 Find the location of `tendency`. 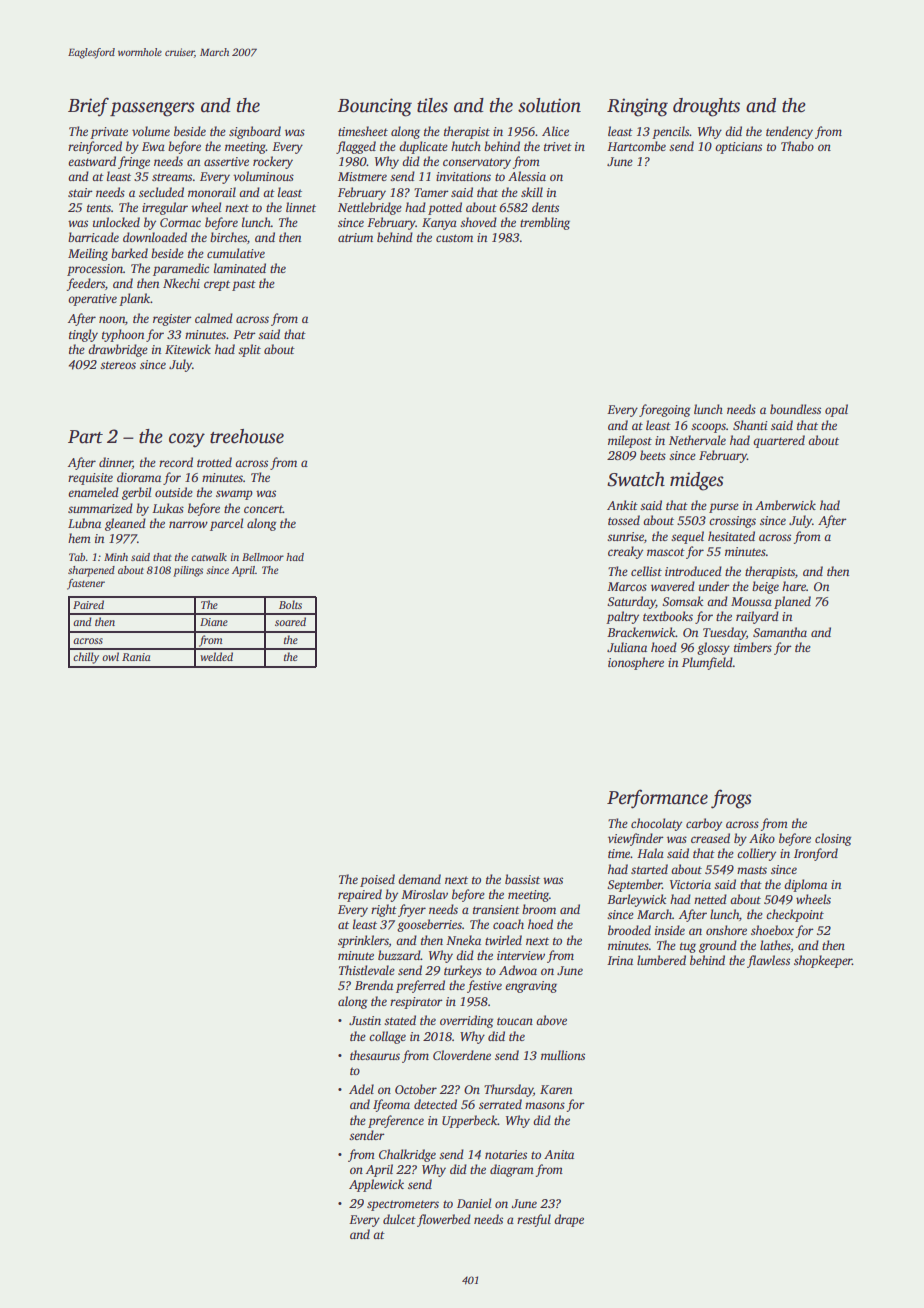

tendency is located at coordinates (789, 132).
